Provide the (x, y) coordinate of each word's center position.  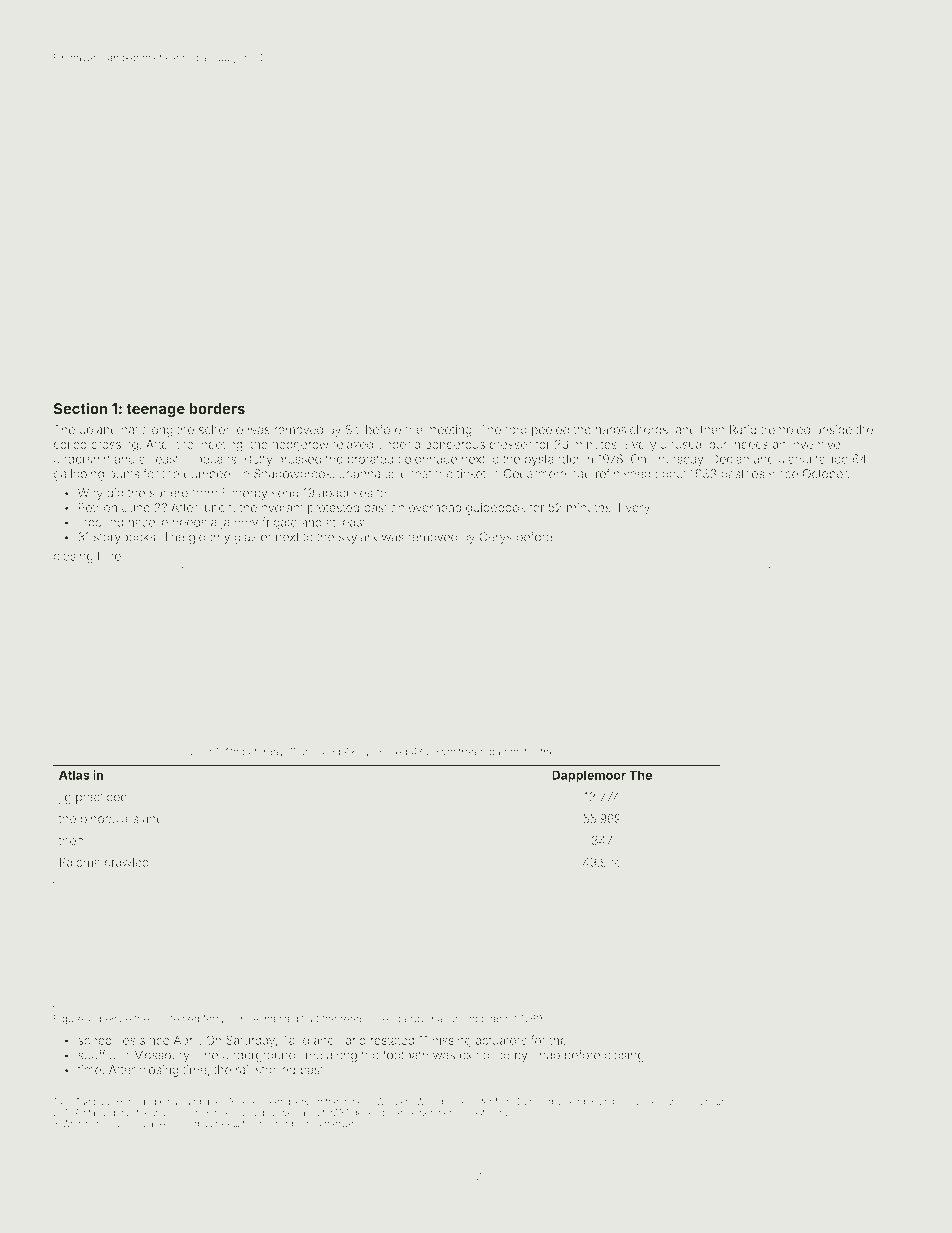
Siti (353, 429)
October (825, 473)
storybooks (124, 538)
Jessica (662, 1101)
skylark (358, 538)
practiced (101, 798)
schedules (106, 1040)
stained (469, 1019)
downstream (456, 752)
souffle (96, 1055)
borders (217, 408)
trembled (785, 429)
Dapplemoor (589, 776)
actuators (501, 1040)
